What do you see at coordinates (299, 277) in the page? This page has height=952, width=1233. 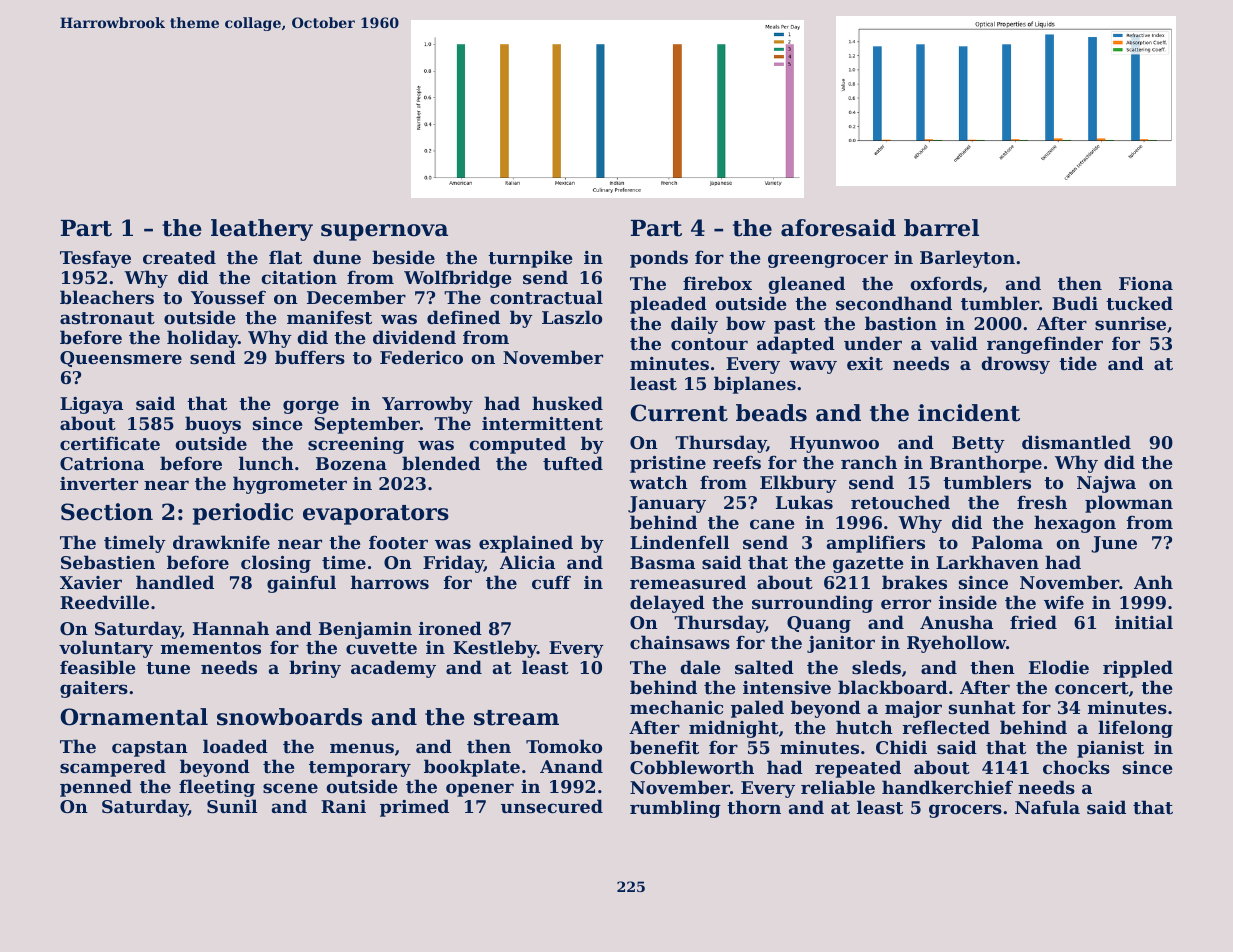 I see `citation` at bounding box center [299, 277].
